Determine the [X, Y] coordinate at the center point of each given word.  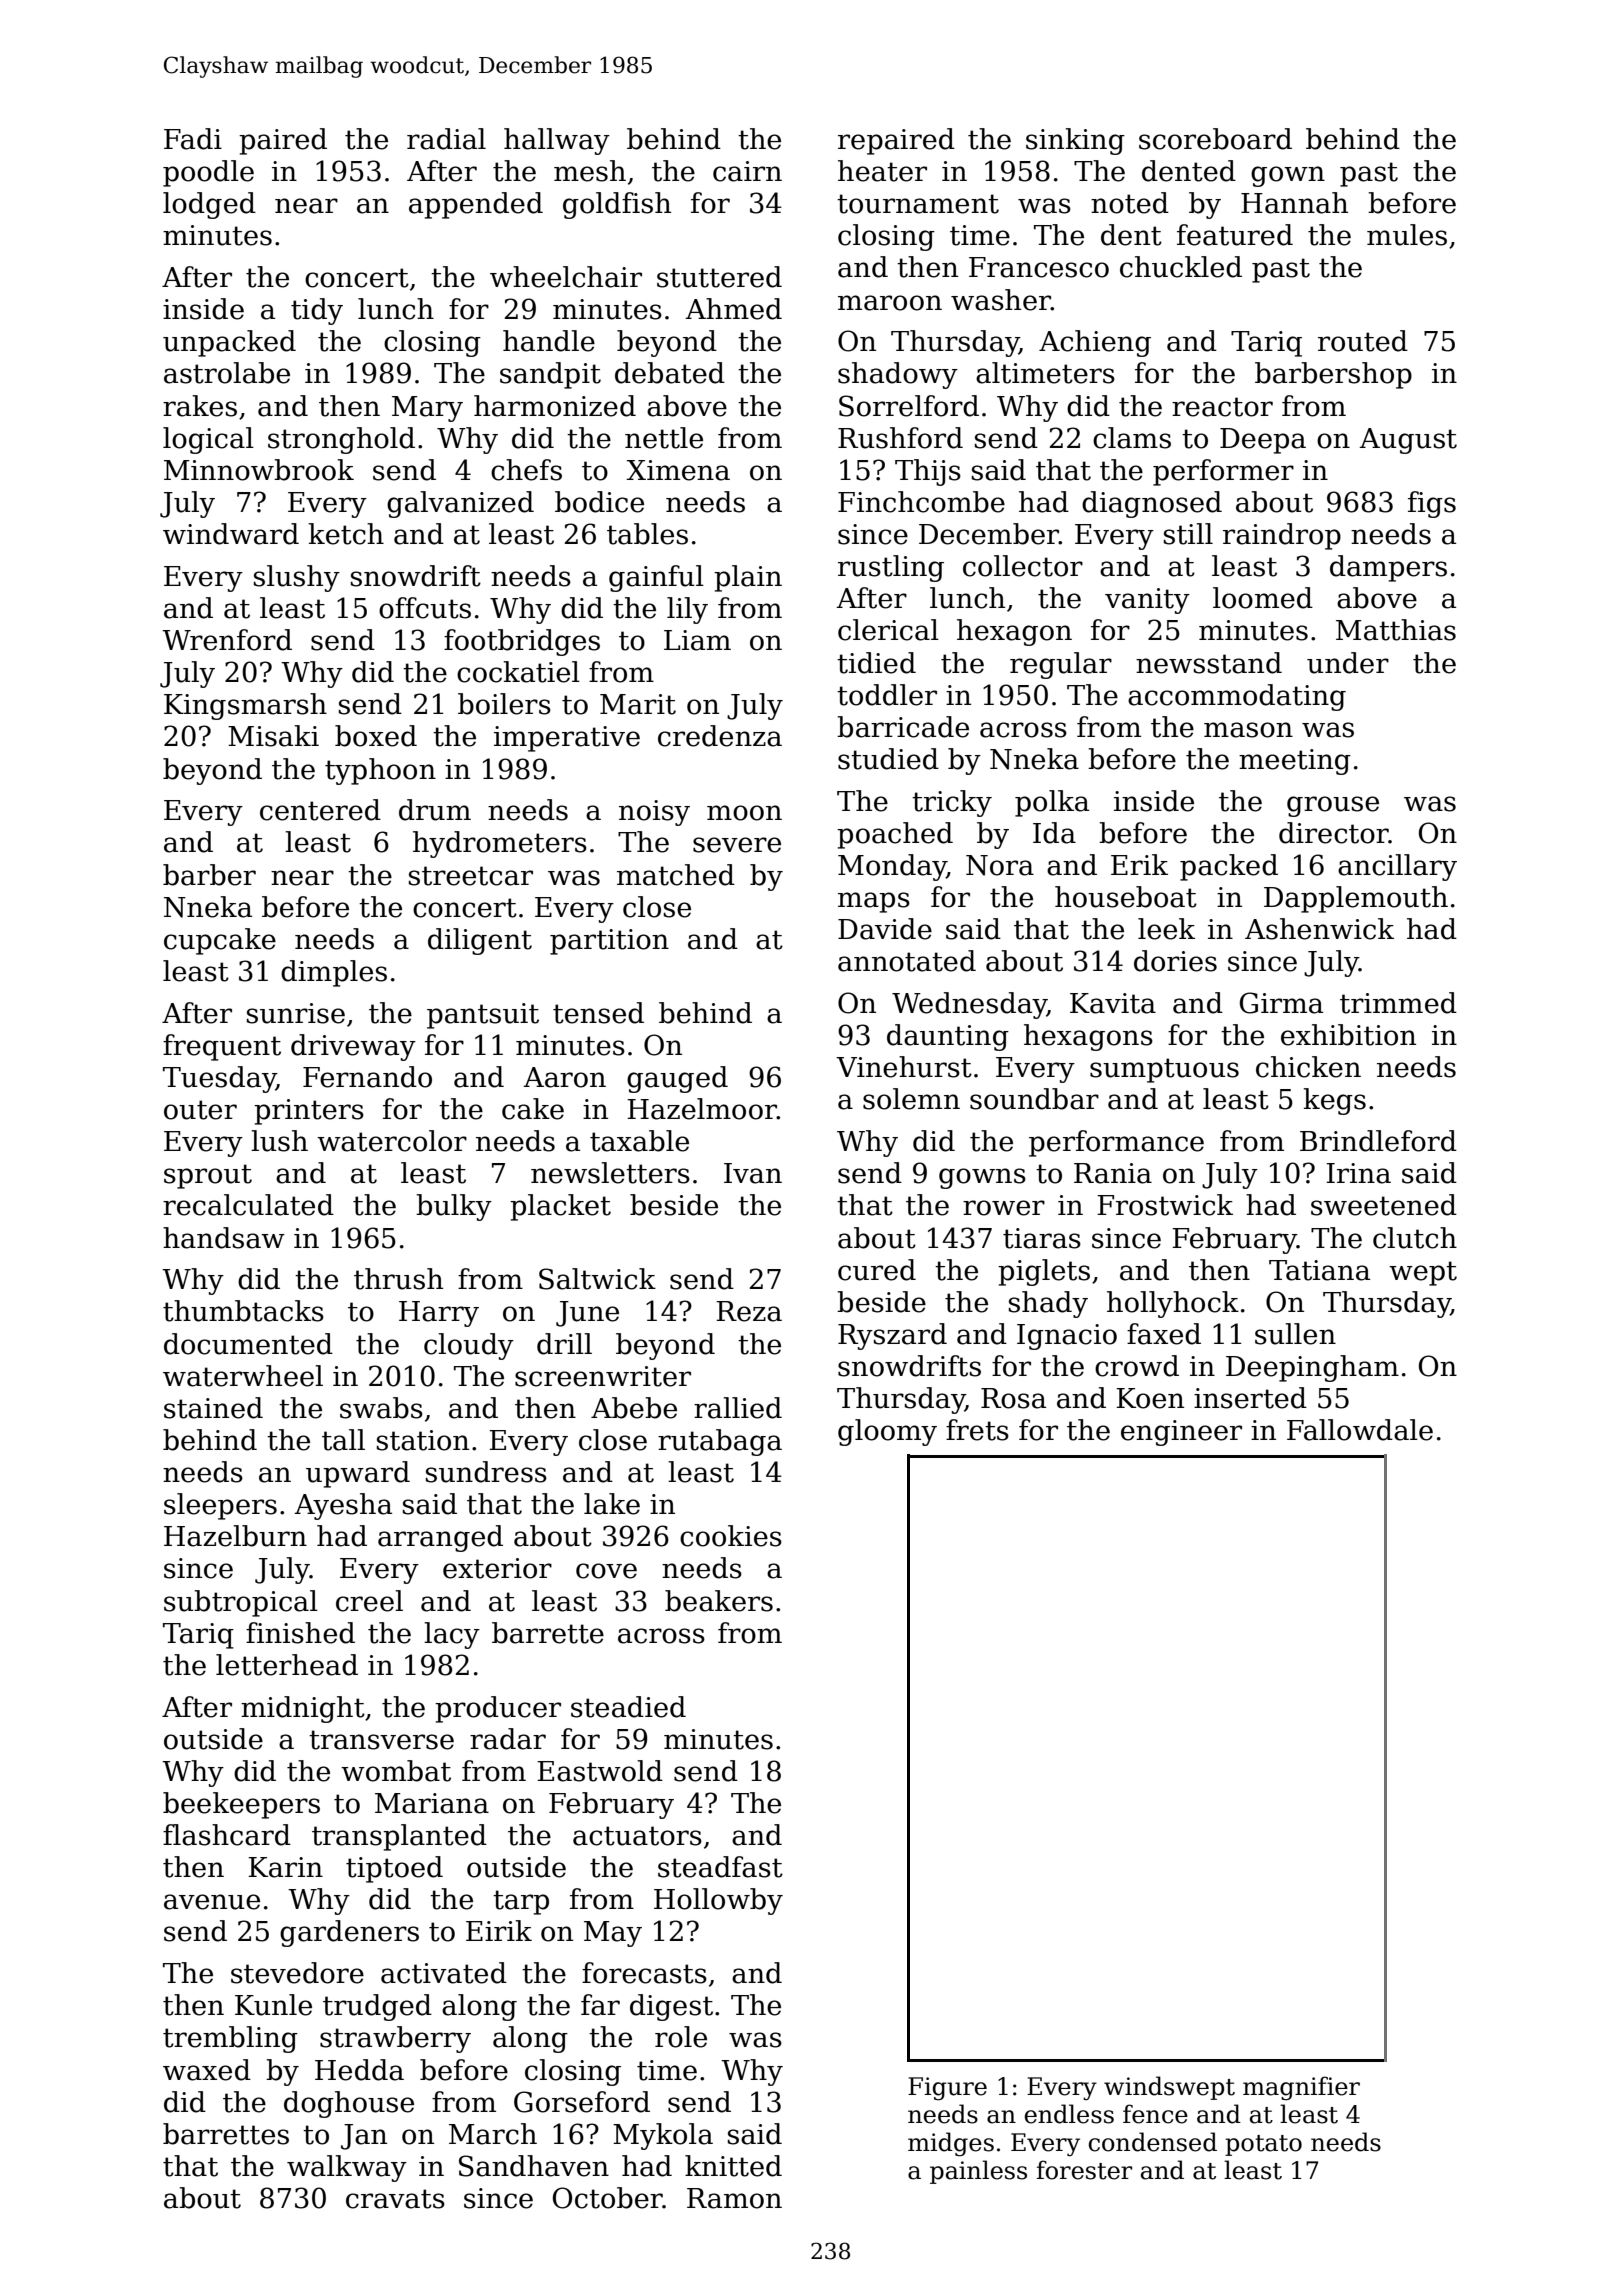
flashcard [227, 1835]
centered [320, 810]
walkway [347, 2168]
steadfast [720, 1867]
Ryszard [892, 1336]
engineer [1181, 1433]
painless [978, 2172]
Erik [1139, 864]
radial [446, 139]
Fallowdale [1360, 1430]
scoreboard [1215, 139]
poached [895, 835]
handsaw [224, 1238]
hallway [557, 141]
